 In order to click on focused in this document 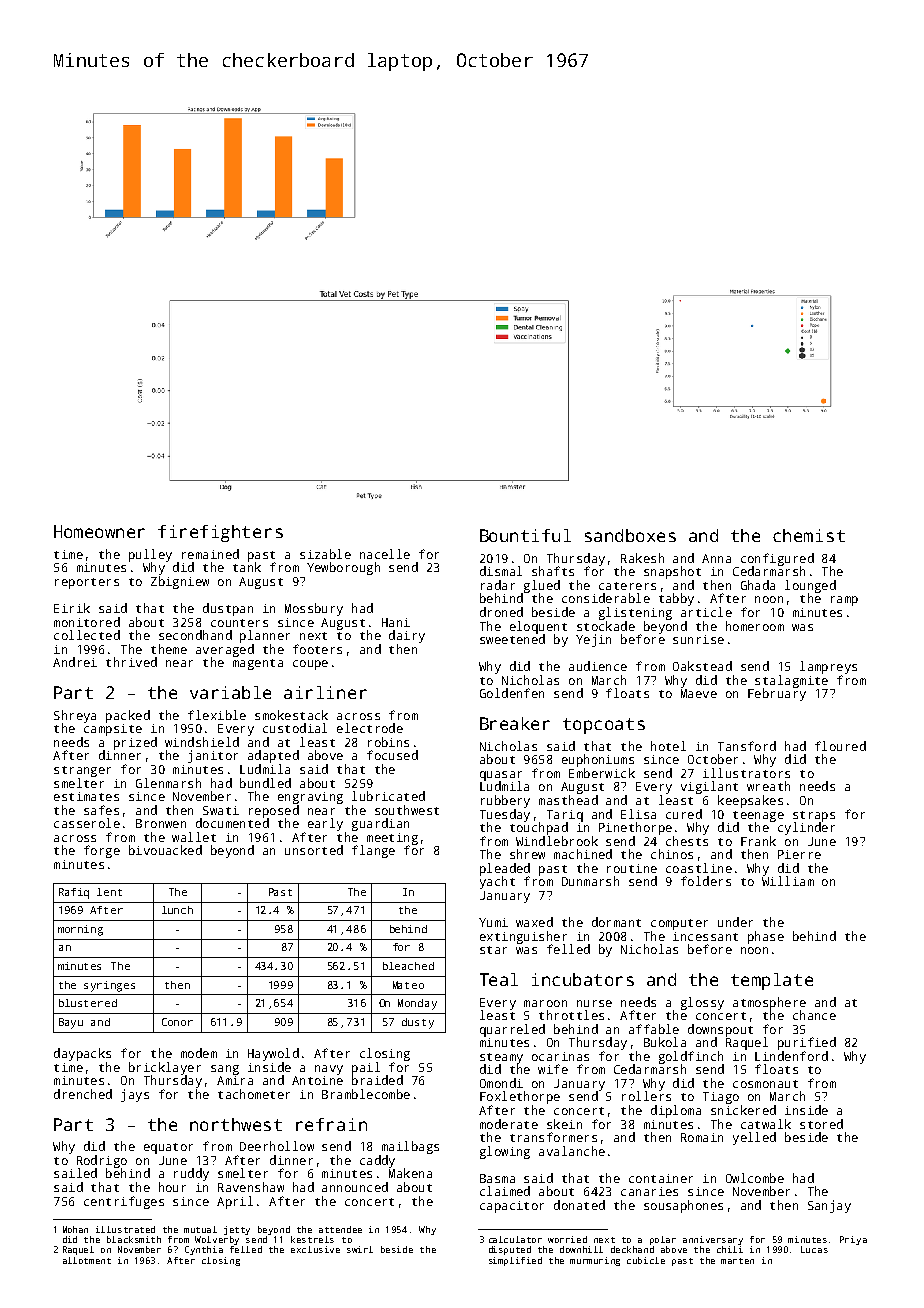, I will do `click(392, 755)`.
